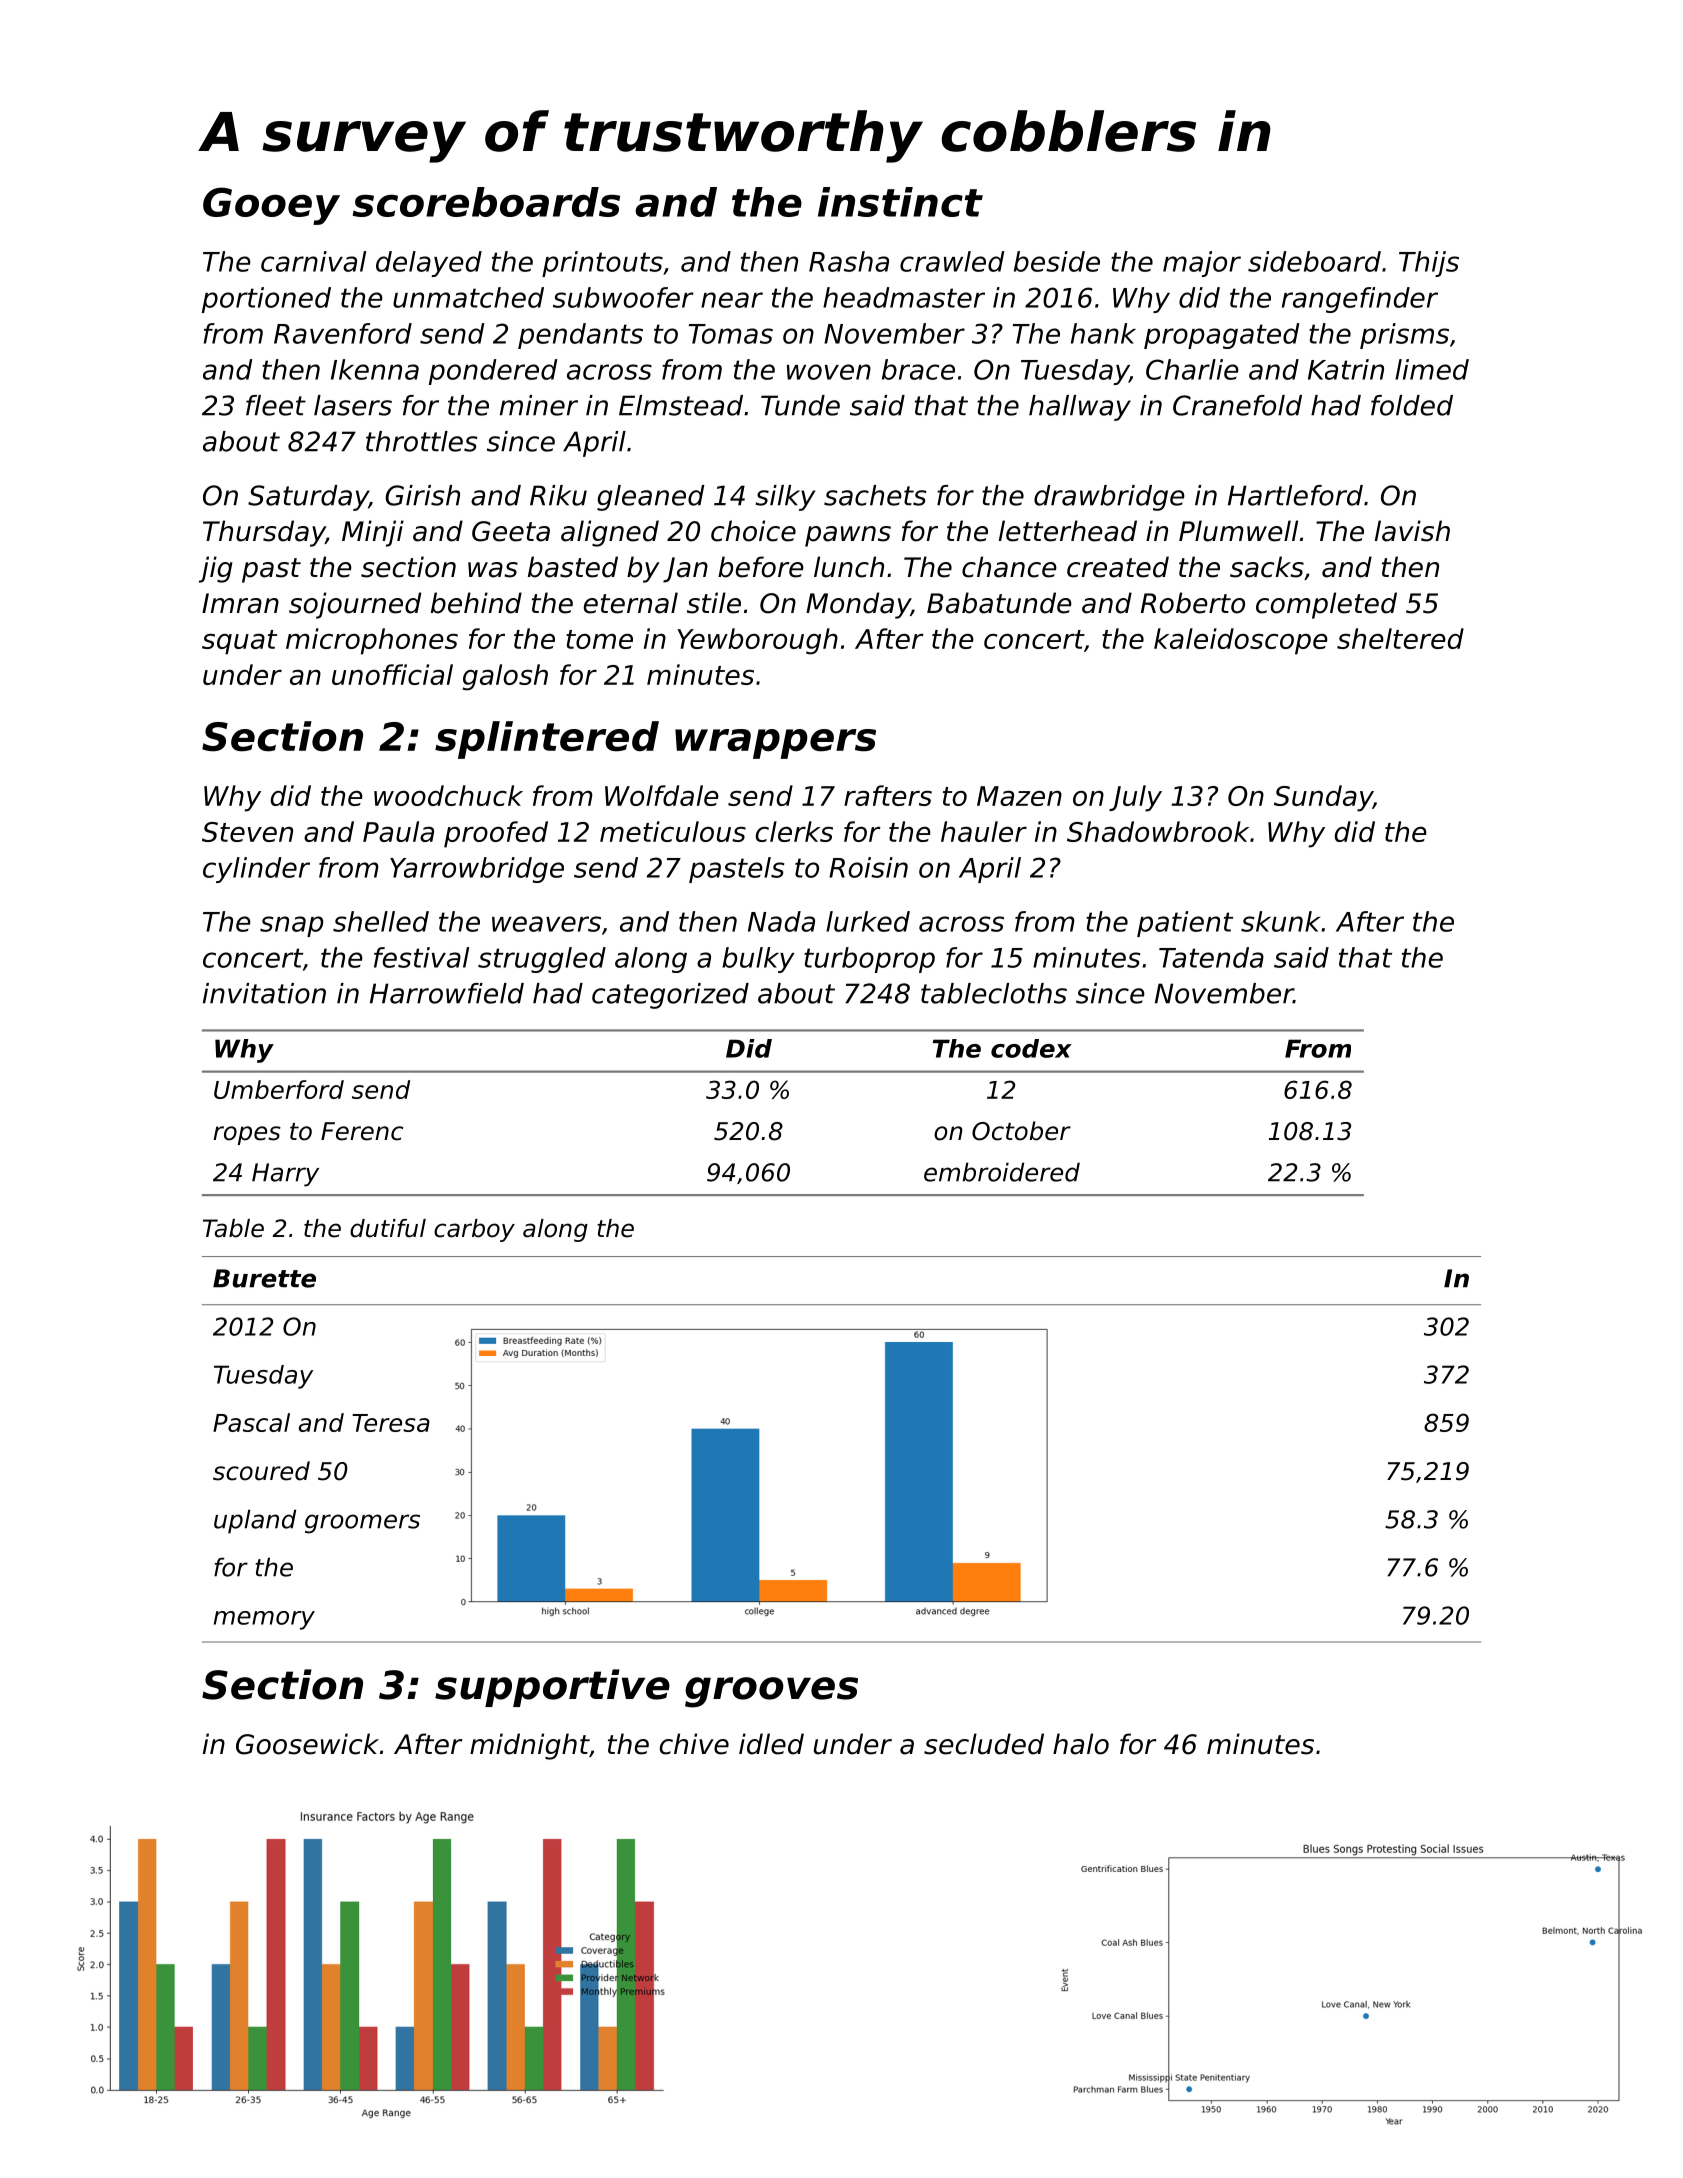  I want to click on halo, so click(1081, 1744).
